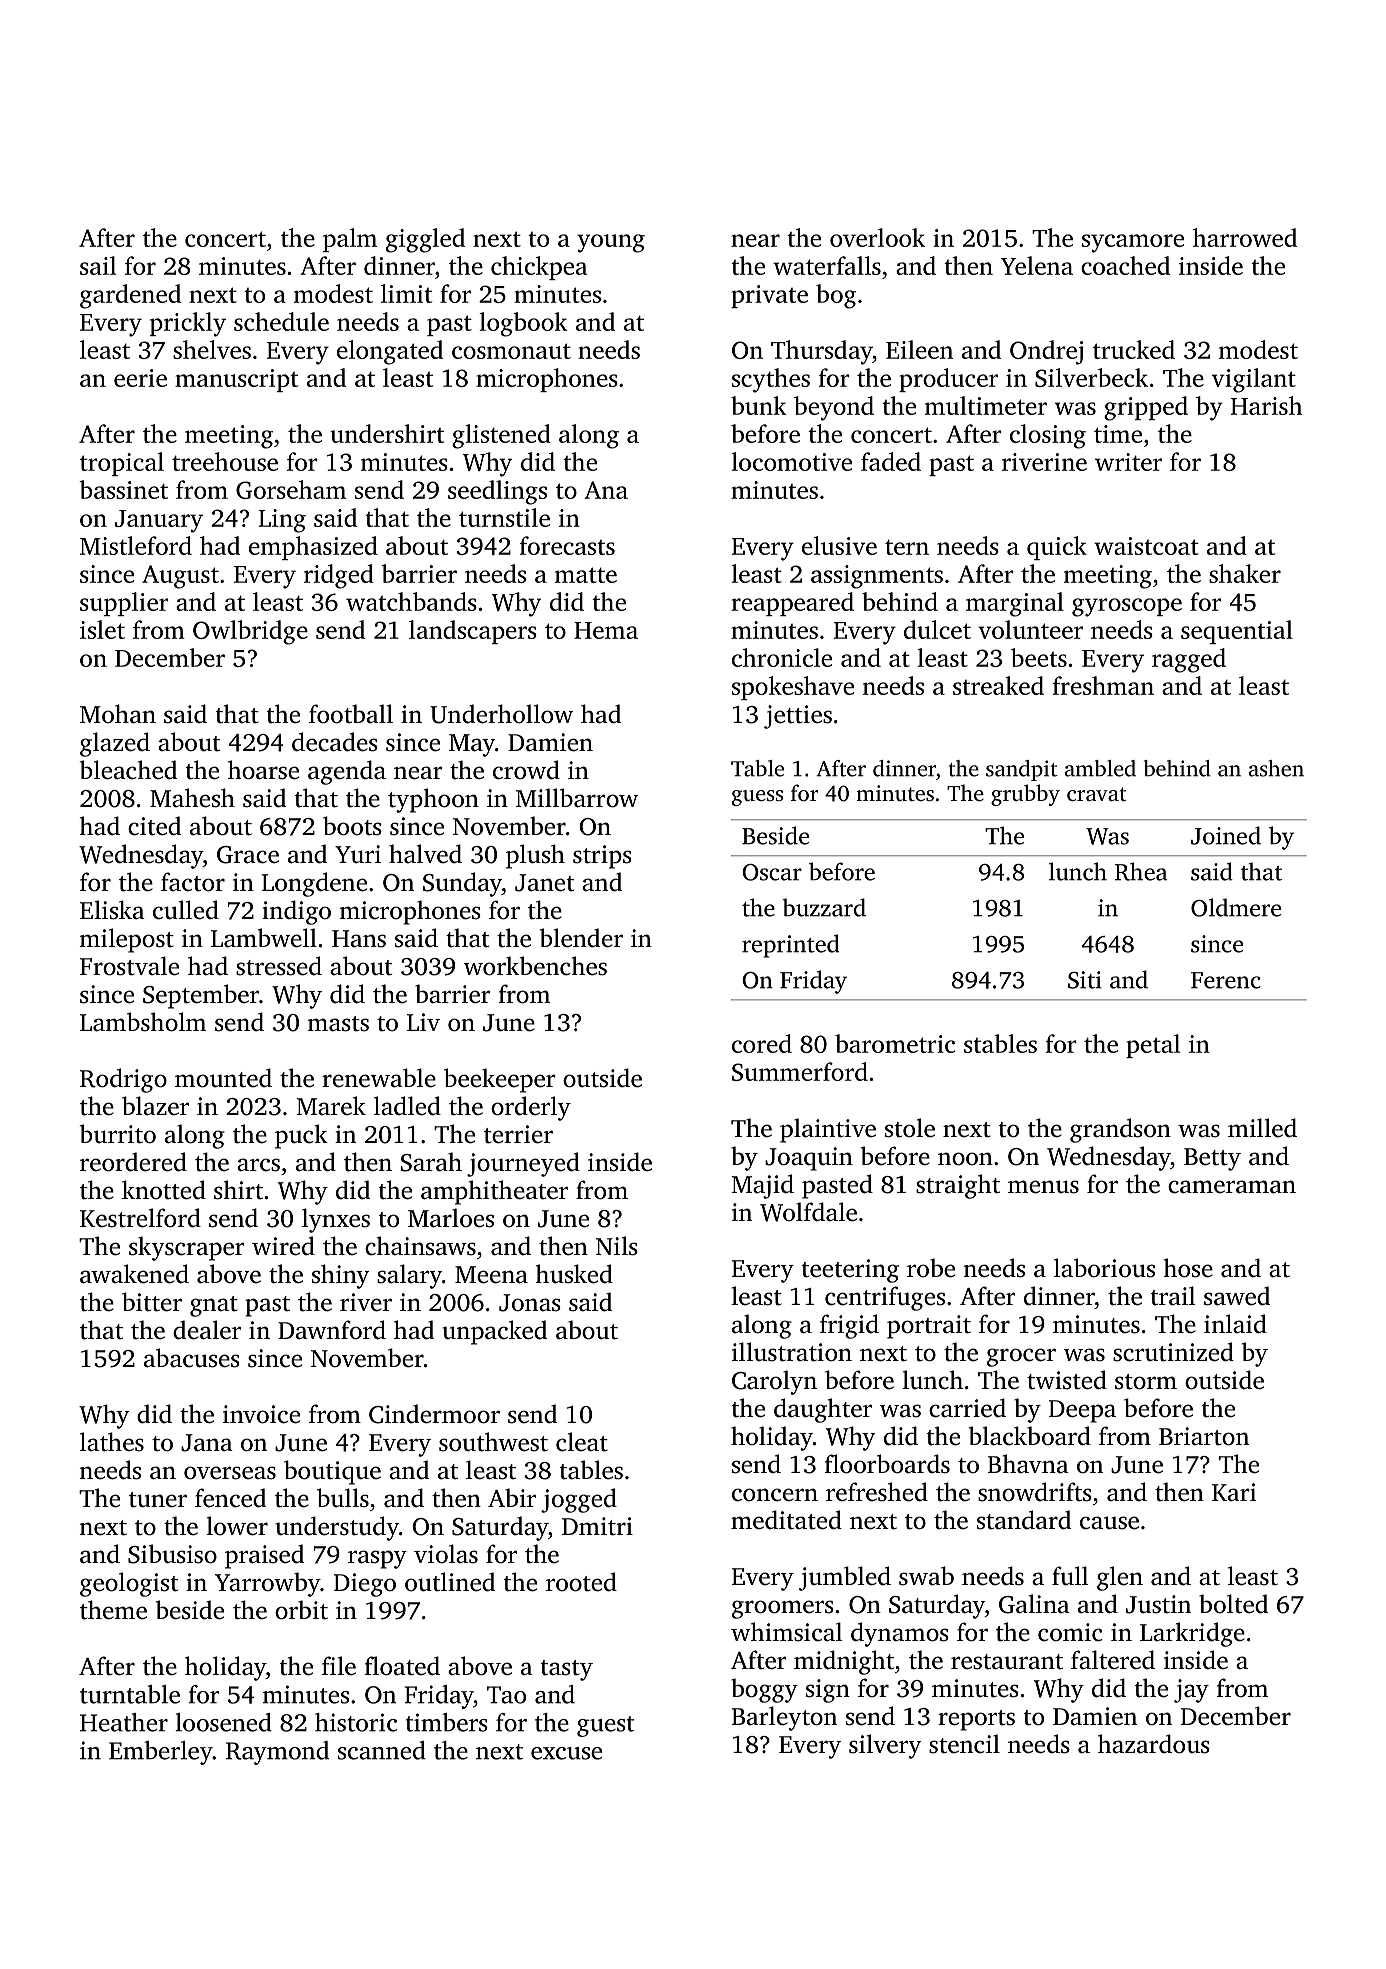  Describe the element at coordinates (877, 1492) in the page. I see `refreshed` at that location.
